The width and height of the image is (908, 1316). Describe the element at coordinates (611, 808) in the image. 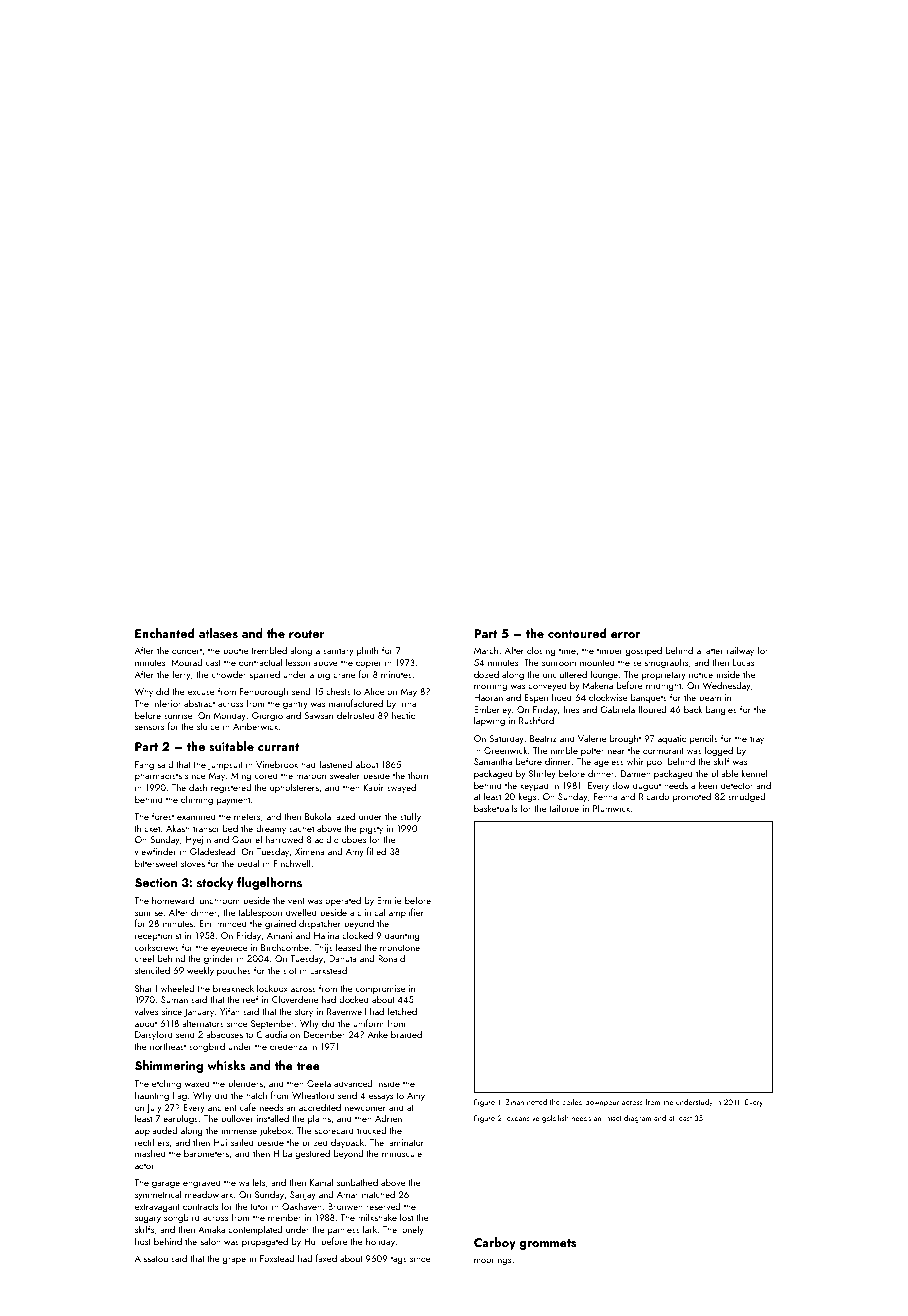

I see `Plumwick` at that location.
